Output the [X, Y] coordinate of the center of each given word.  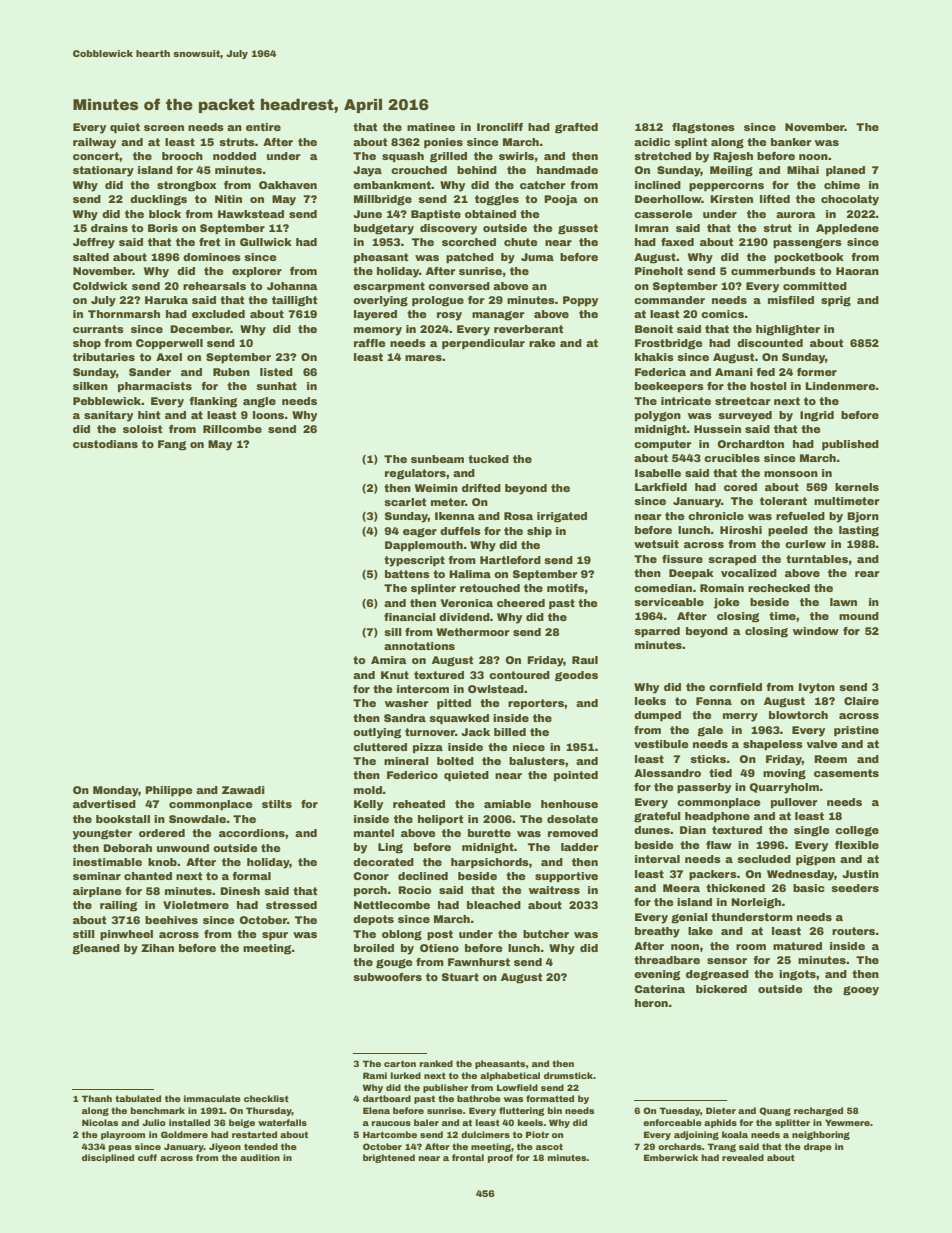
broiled [374, 948]
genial [689, 918]
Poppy [580, 301]
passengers [807, 244]
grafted [576, 128]
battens [407, 574]
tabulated [138, 1098]
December [200, 329]
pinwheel [126, 935]
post [440, 935]
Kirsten [731, 199]
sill [393, 632]
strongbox [187, 186]
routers [853, 931]
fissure [682, 559]
